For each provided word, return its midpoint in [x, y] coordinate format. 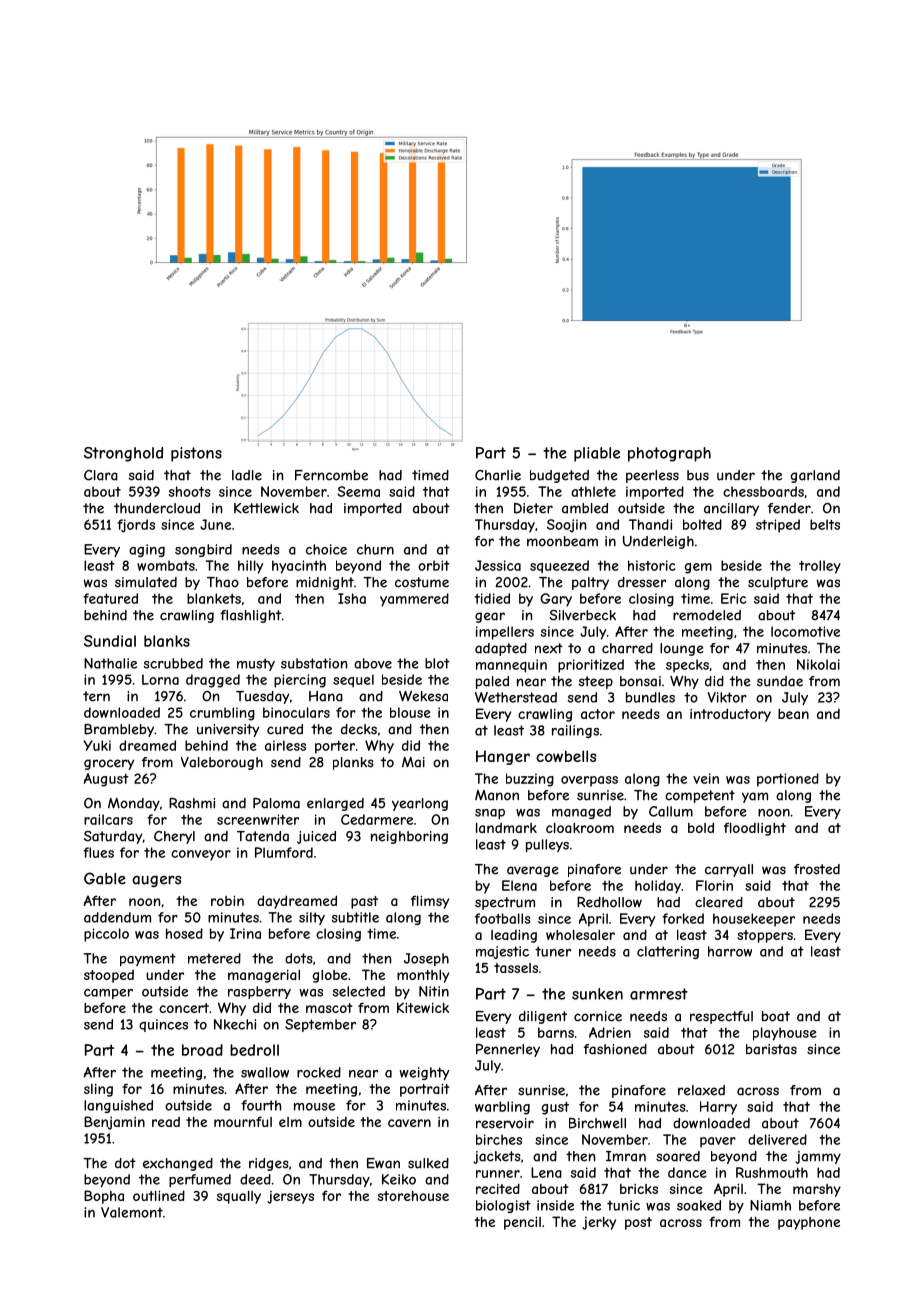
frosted [817, 869]
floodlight [755, 829]
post [638, 1223]
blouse [410, 712]
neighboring [409, 837]
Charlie [498, 475]
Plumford [284, 852]
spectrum [505, 903]
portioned [788, 780]
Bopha [104, 1197]
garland [815, 476]
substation [314, 663]
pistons [196, 454]
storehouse [413, 1196]
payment [148, 959]
